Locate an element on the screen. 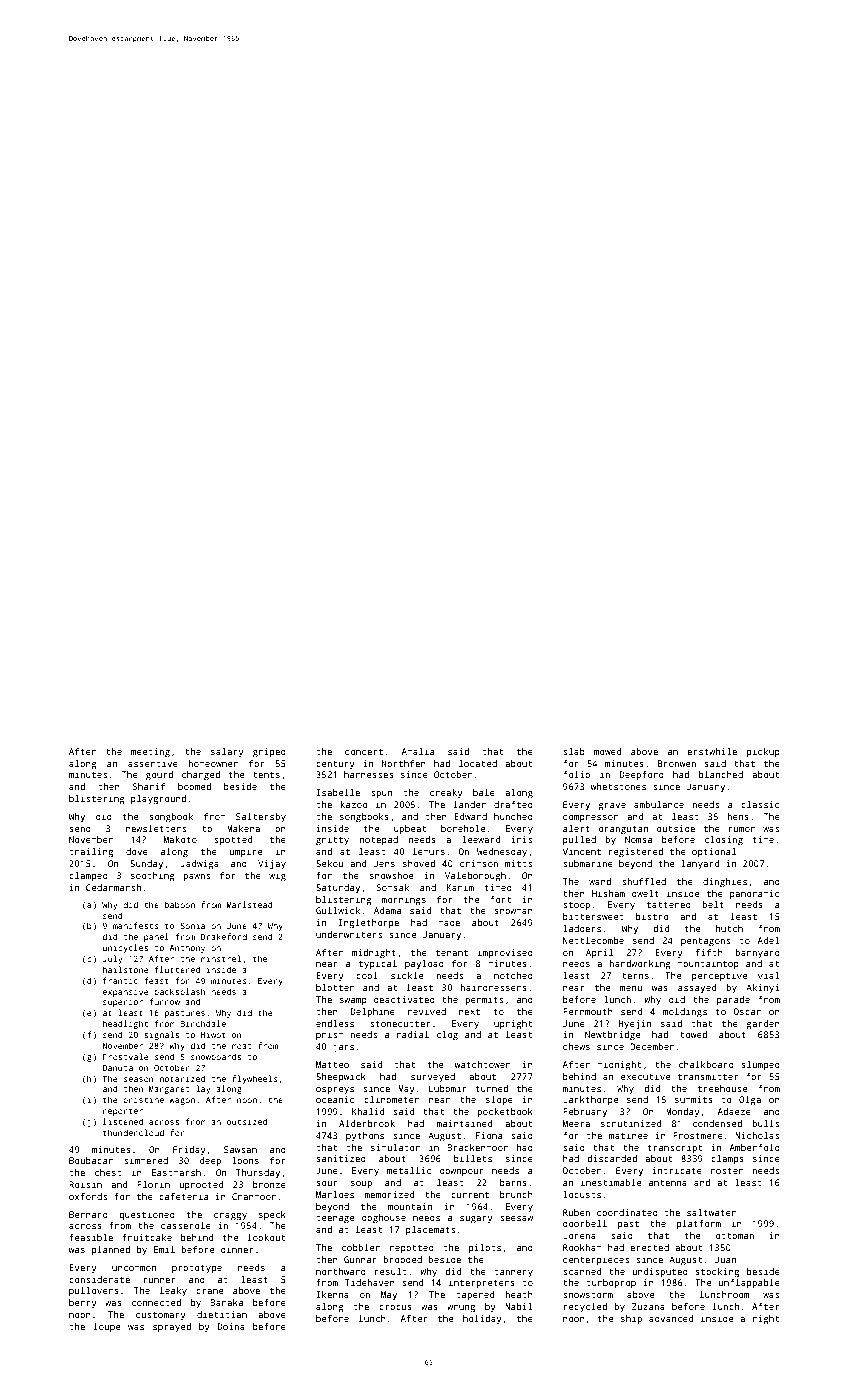  pilots is located at coordinates (485, 1248).
